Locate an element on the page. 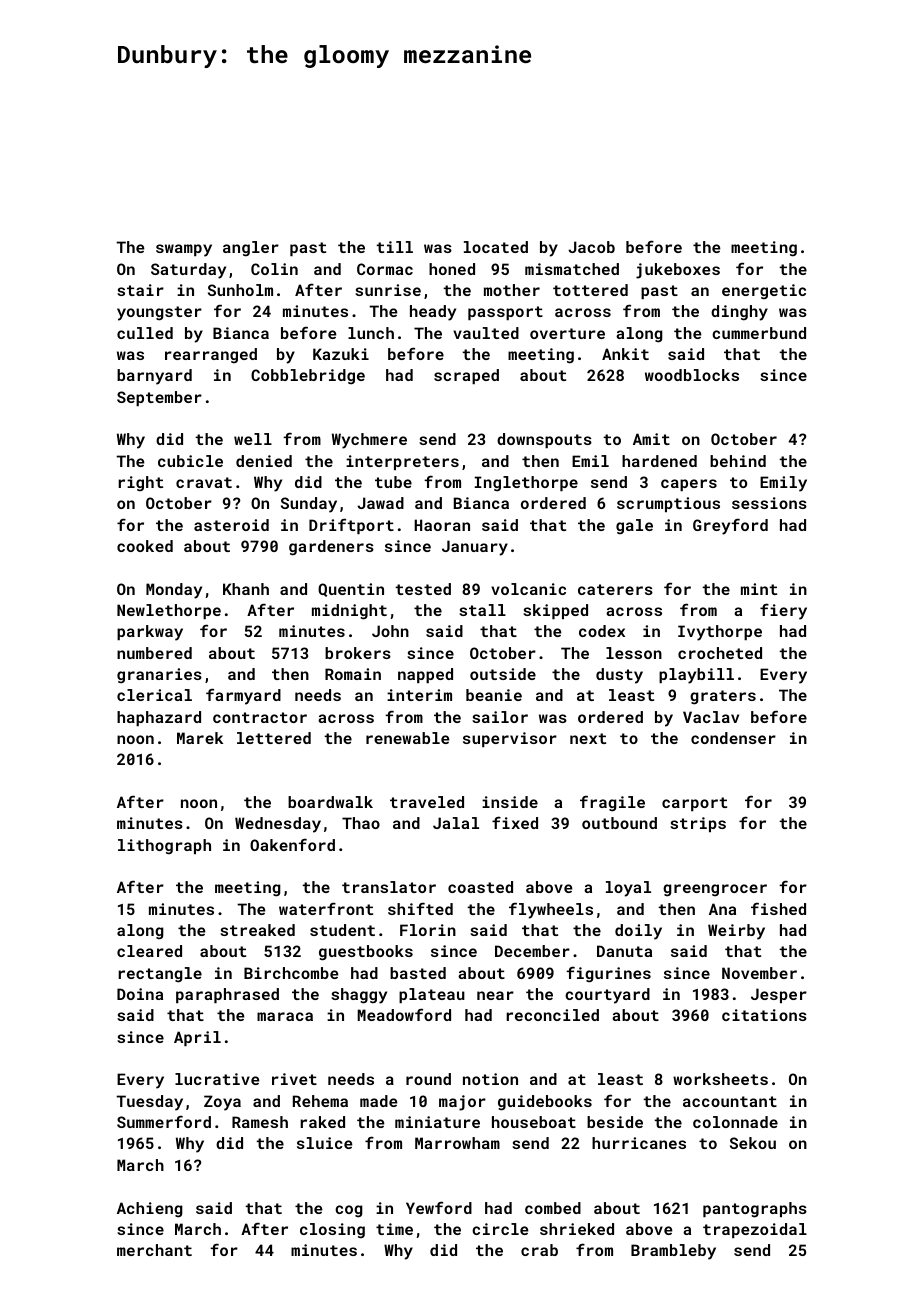 Image resolution: width=924 pixels, height=1308 pixels. Marrowham is located at coordinates (457, 1143).
